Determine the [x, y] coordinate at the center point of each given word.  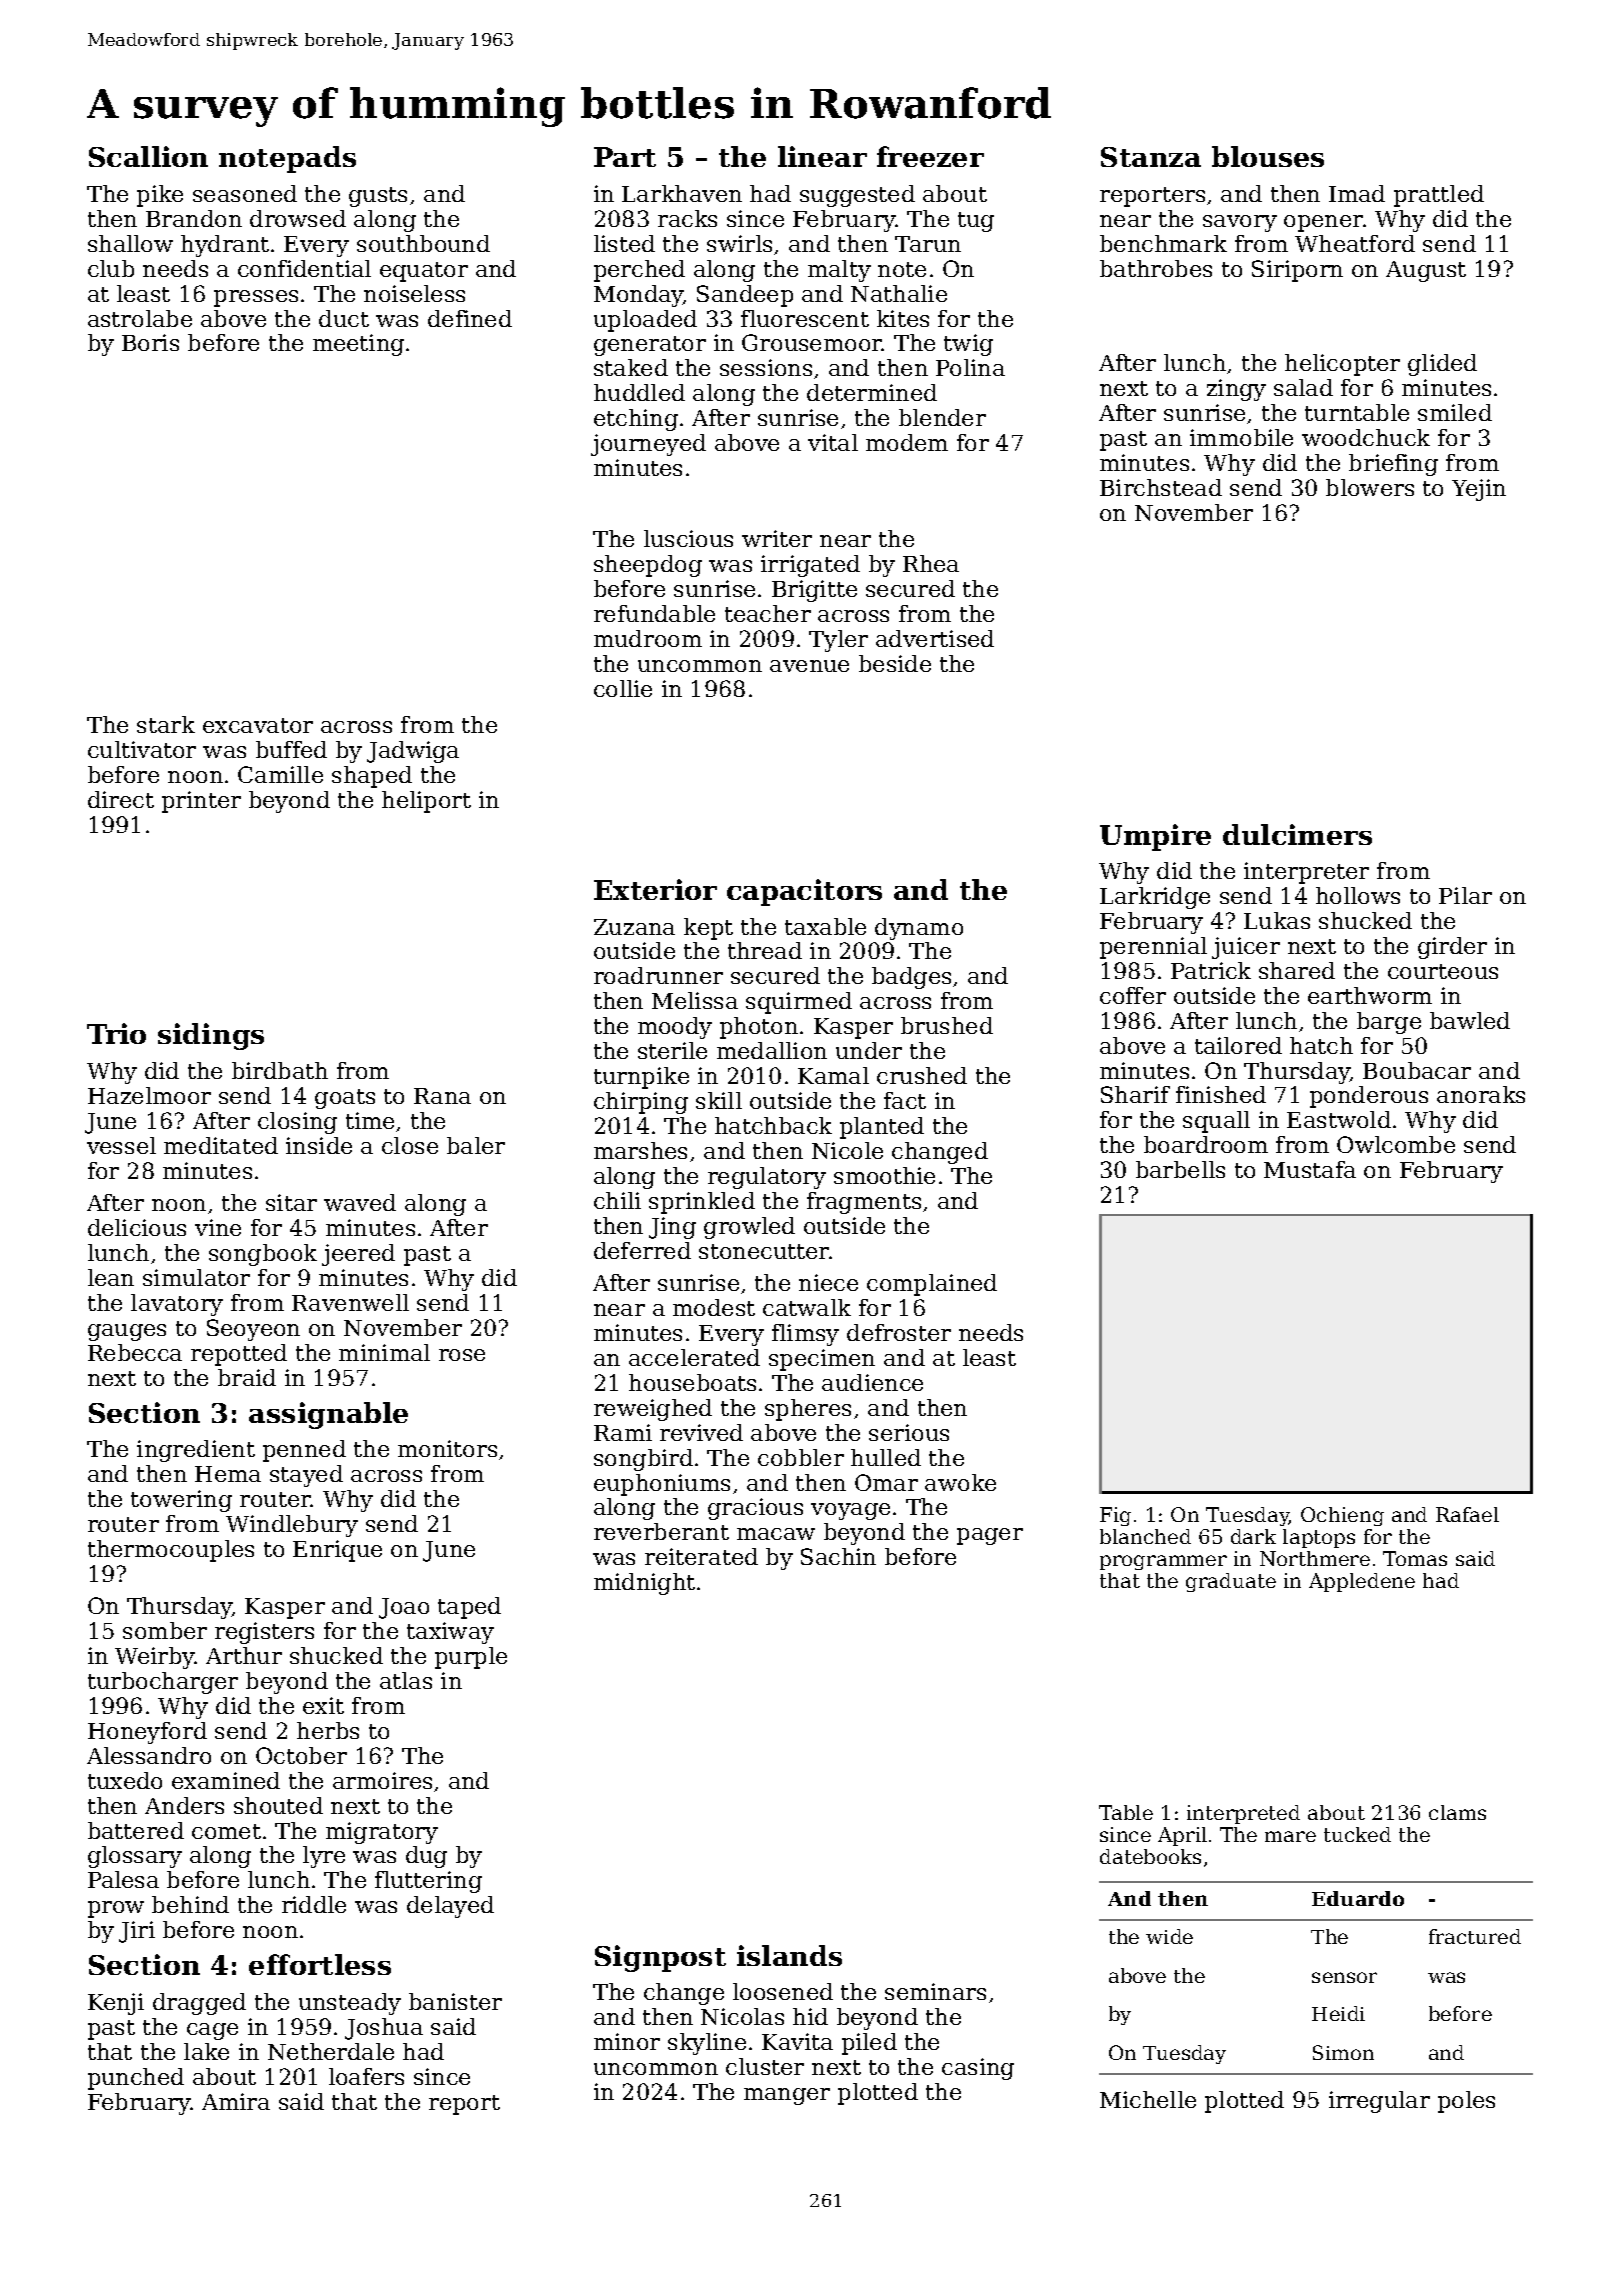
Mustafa [1310, 1169]
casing [978, 2069]
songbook [263, 1255]
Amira [236, 2101]
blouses [1268, 156]
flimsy [805, 1335]
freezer [930, 156]
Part [625, 157]
